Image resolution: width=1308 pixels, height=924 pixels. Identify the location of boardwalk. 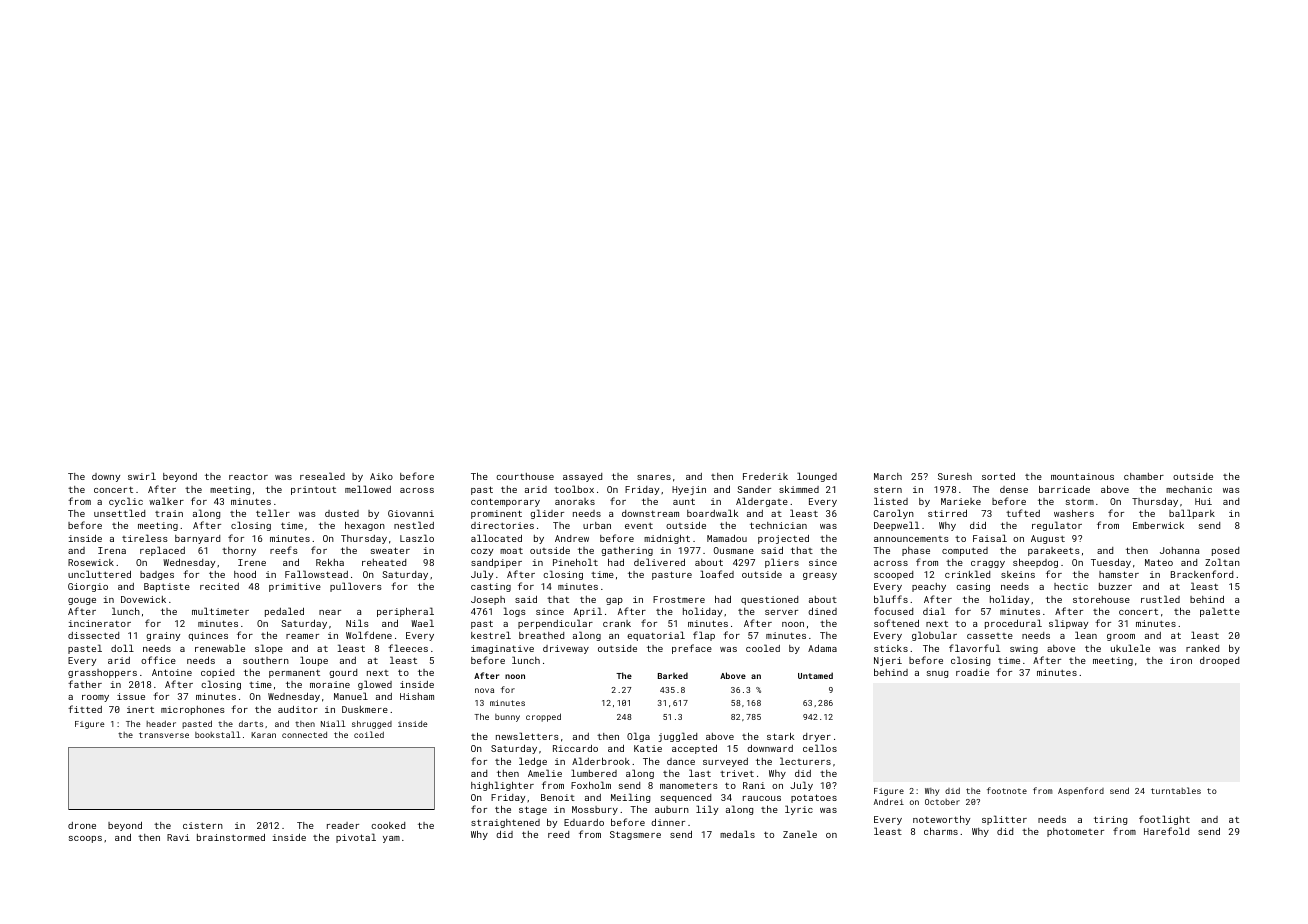
(712, 513).
